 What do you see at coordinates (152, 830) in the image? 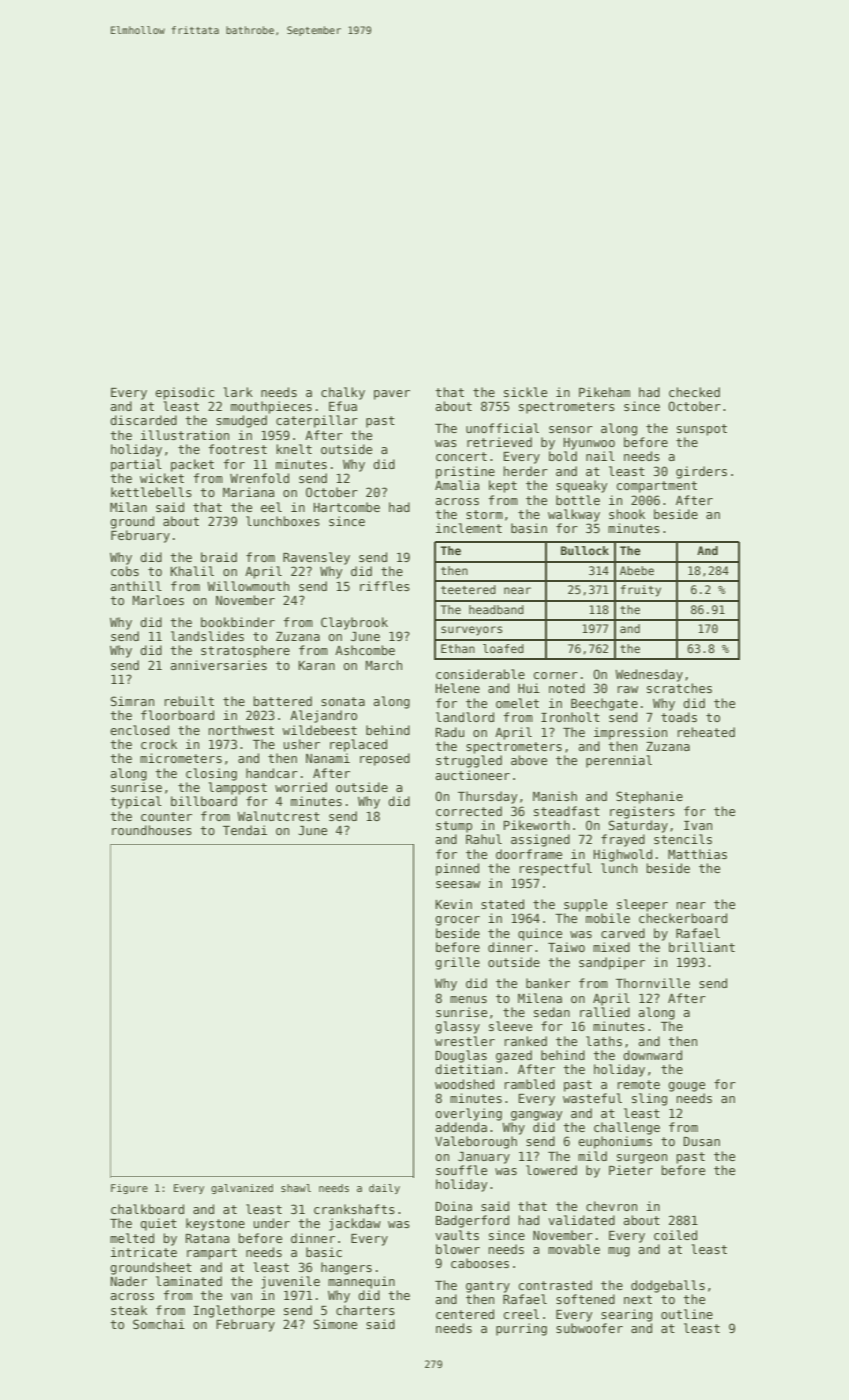
I see `roundhouses` at bounding box center [152, 830].
